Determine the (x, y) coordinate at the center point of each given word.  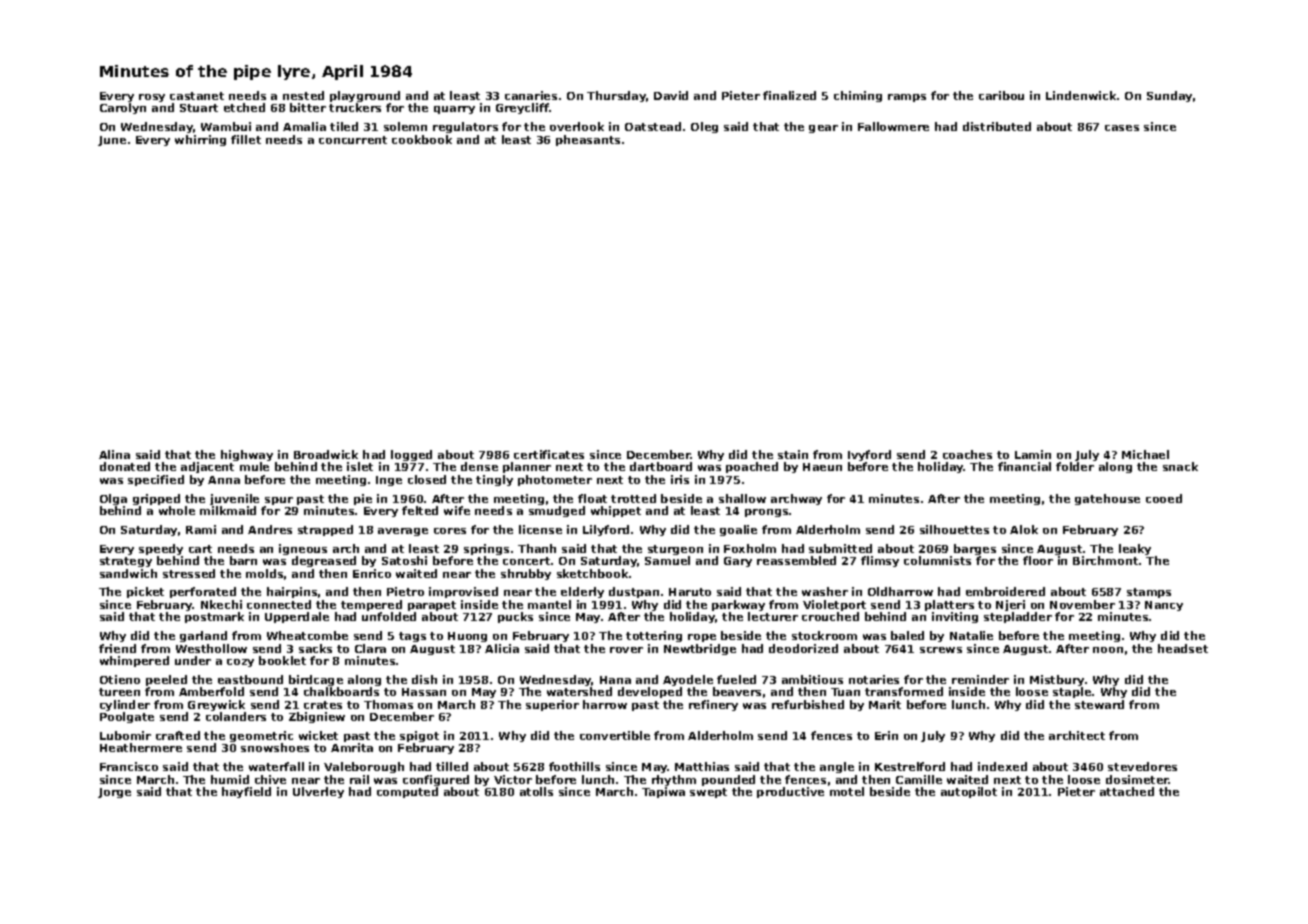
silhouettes (954, 529)
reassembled (796, 560)
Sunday (1169, 96)
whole (177, 510)
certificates (549, 454)
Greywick (216, 705)
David (671, 95)
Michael (1145, 454)
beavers (737, 691)
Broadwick (326, 454)
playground (365, 97)
